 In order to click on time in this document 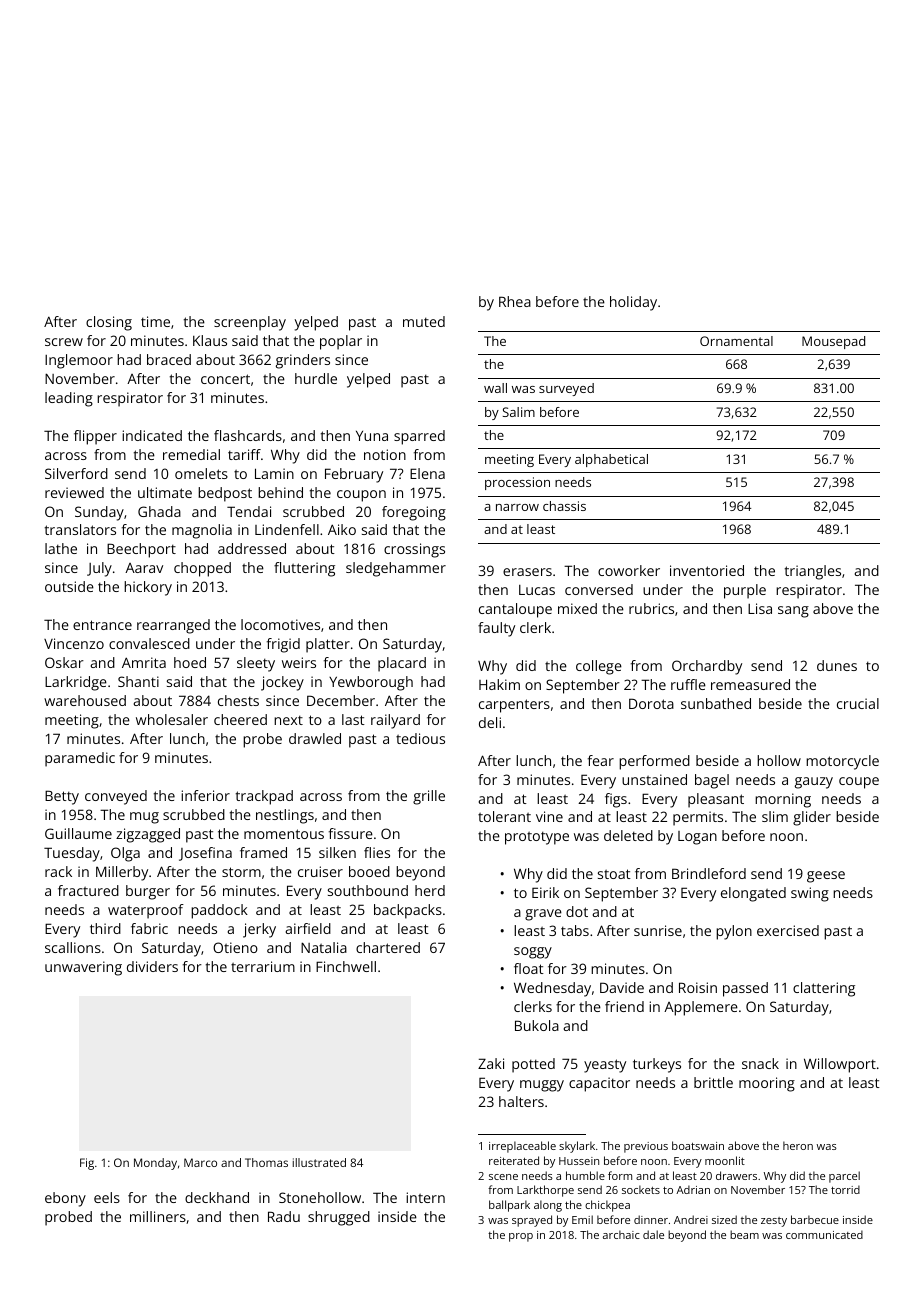, I will do `click(155, 321)`.
